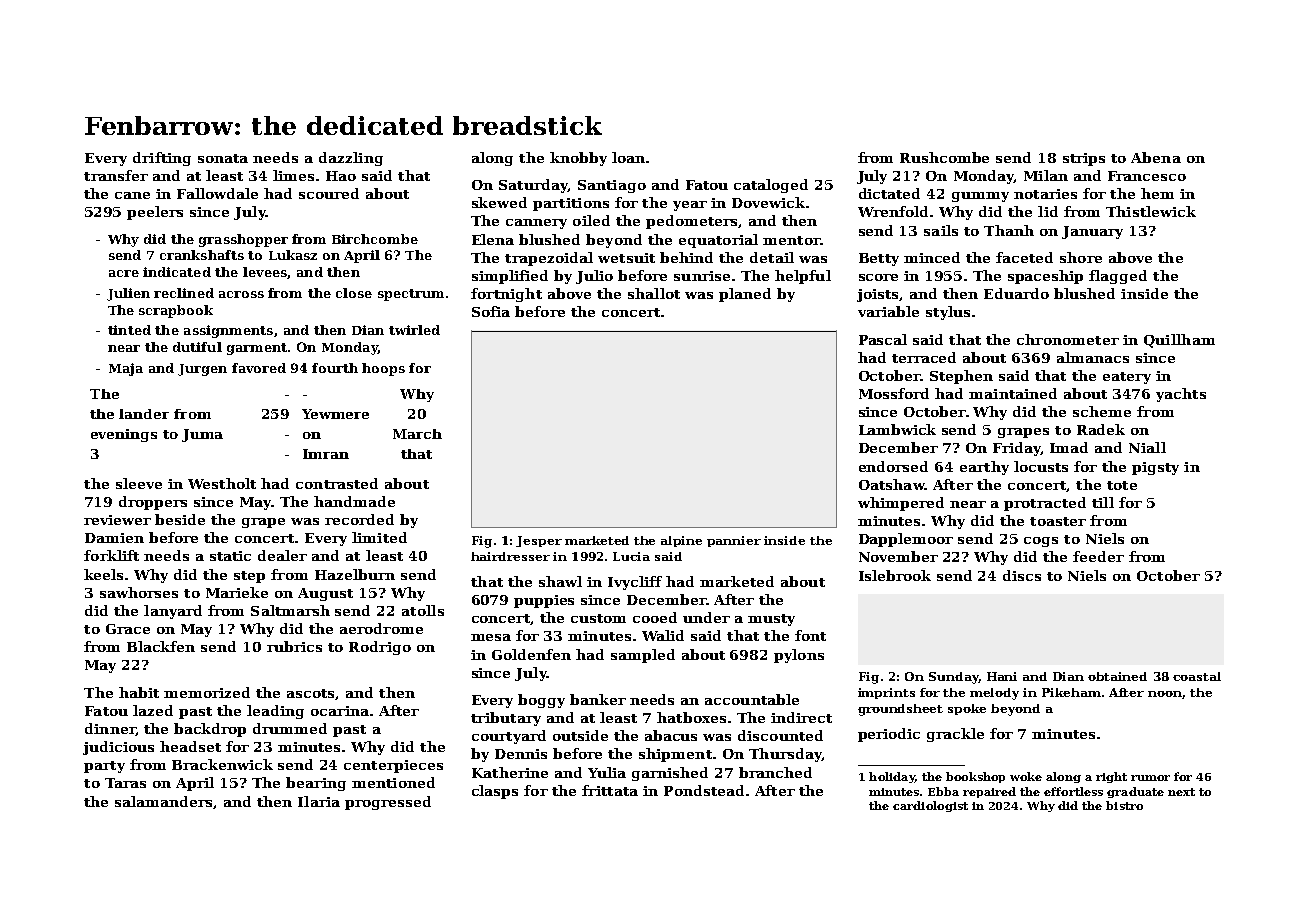 The width and height of the document is (1308, 924). Describe the element at coordinates (162, 159) in the document. I see `drifting` at that location.
